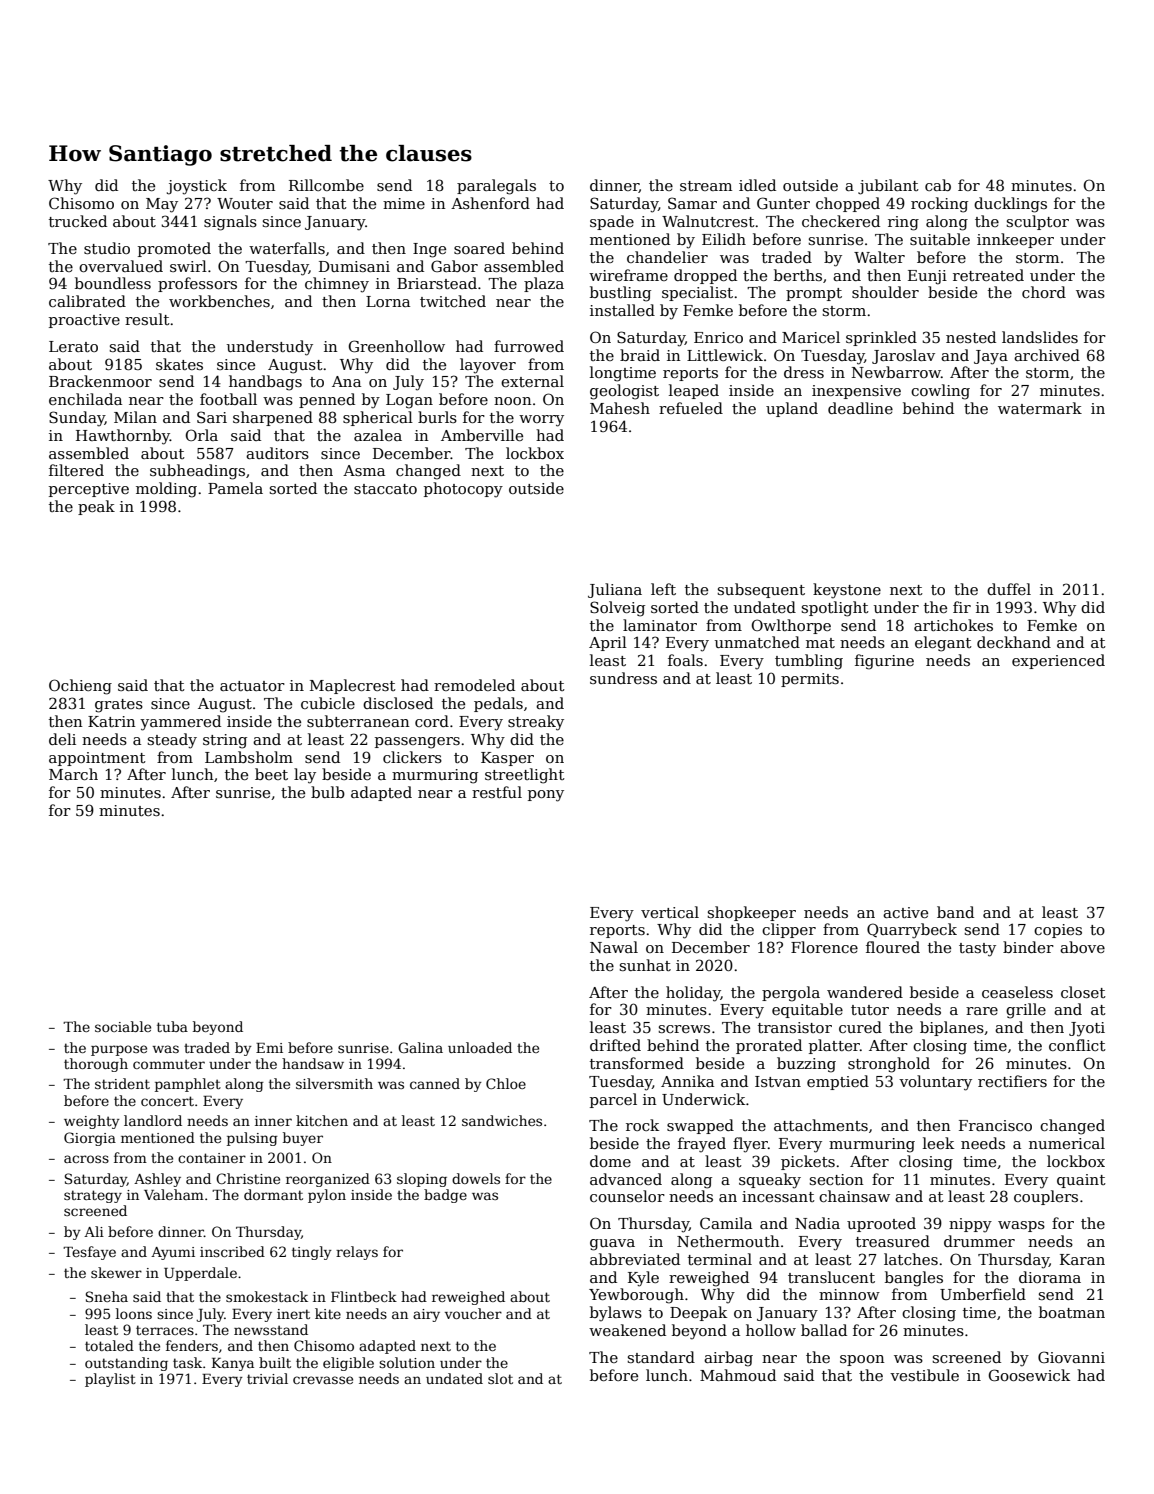 The width and height of the document is (1154, 1494). Describe the element at coordinates (757, 185) in the document. I see `idled` at that location.
